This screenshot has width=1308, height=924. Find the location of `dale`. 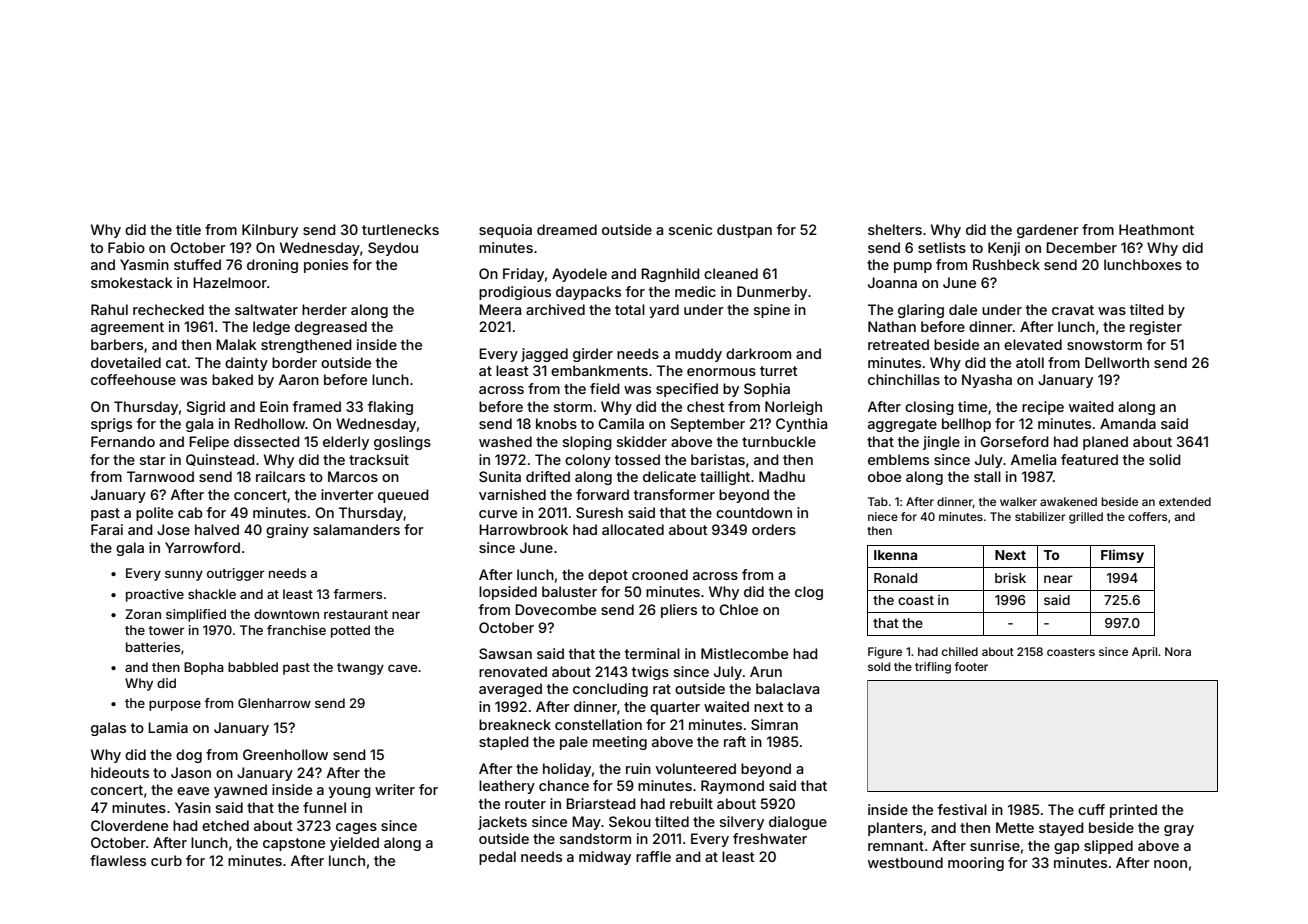

dale is located at coordinates (963, 309).
